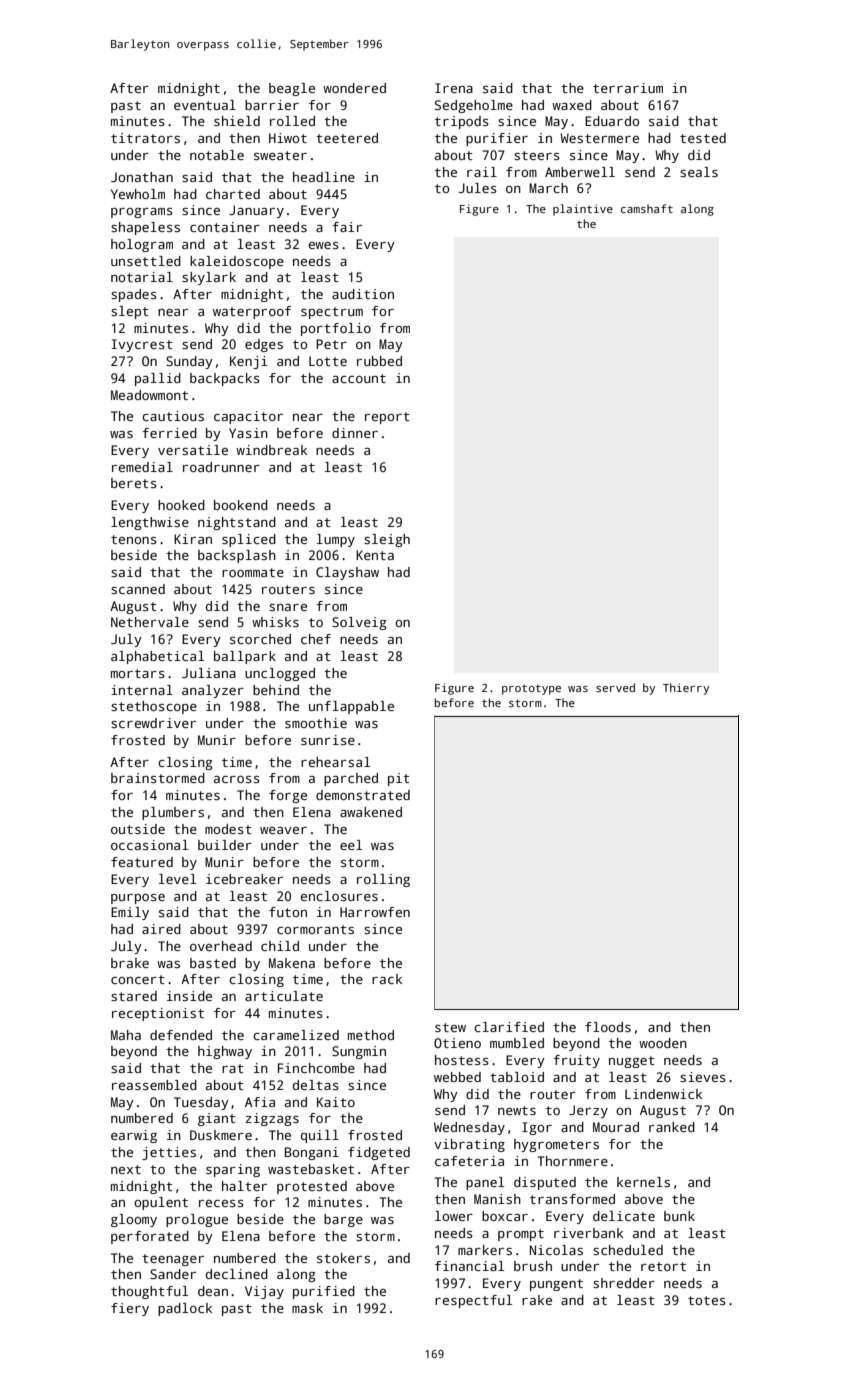  I want to click on wooden, so click(663, 1043).
